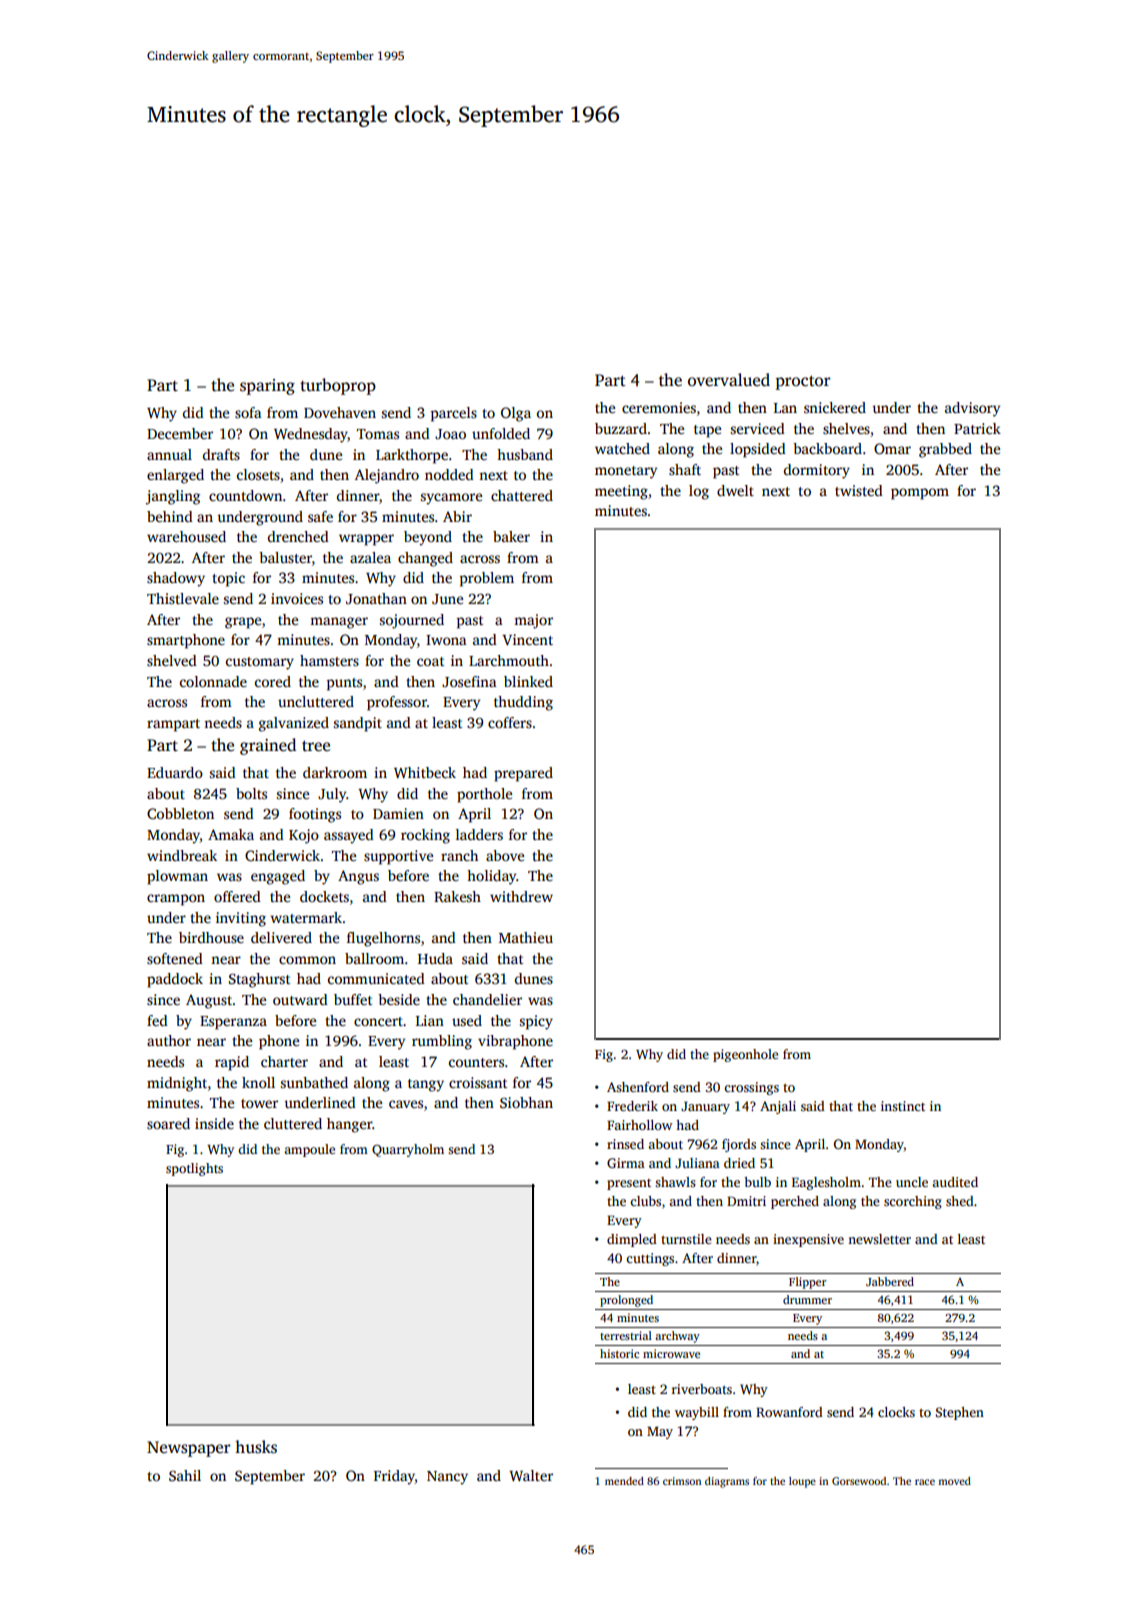  Describe the element at coordinates (521, 896) in the image. I see `withdrew` at that location.
